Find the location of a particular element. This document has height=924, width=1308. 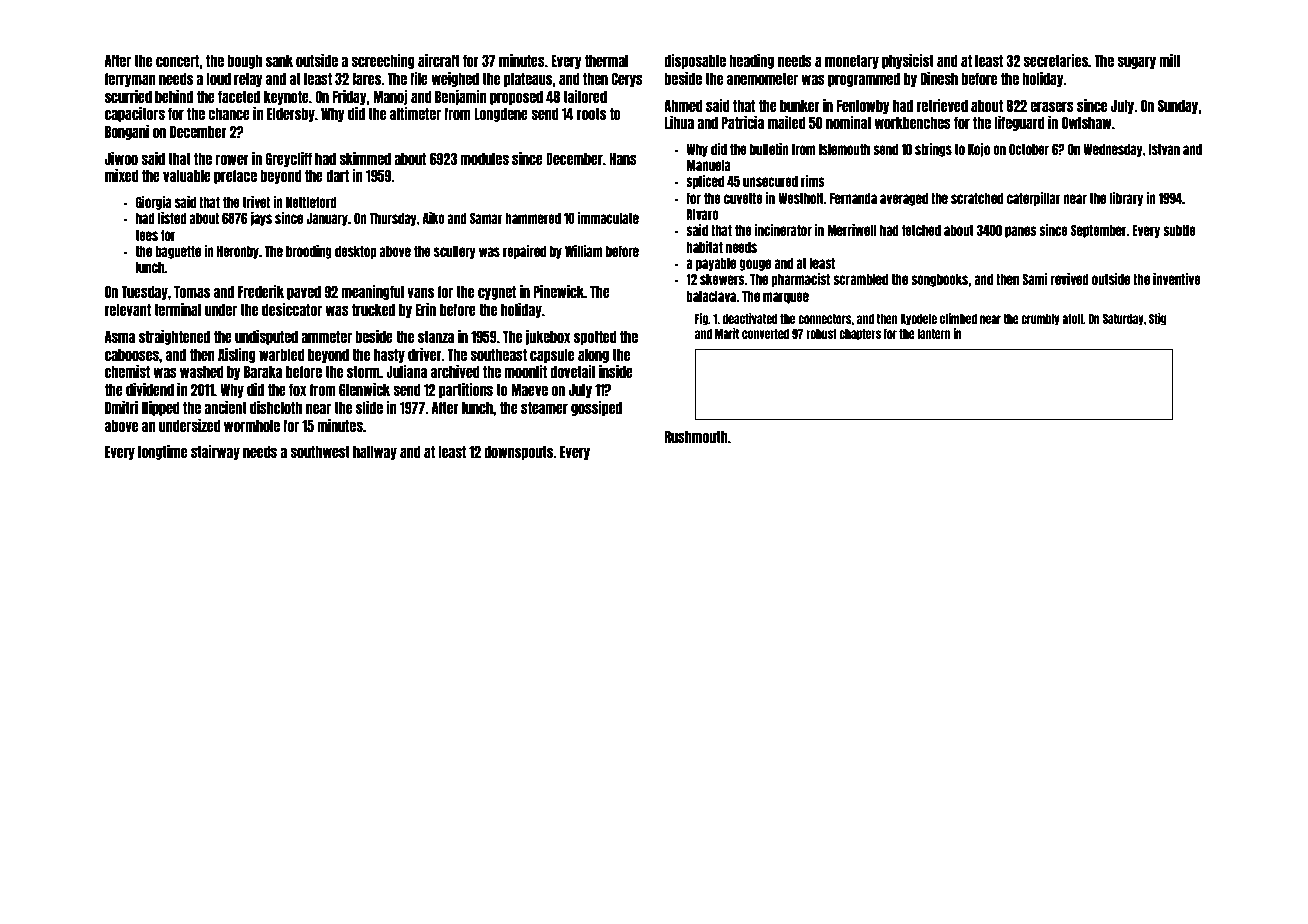

Tuesday is located at coordinates (144, 292).
